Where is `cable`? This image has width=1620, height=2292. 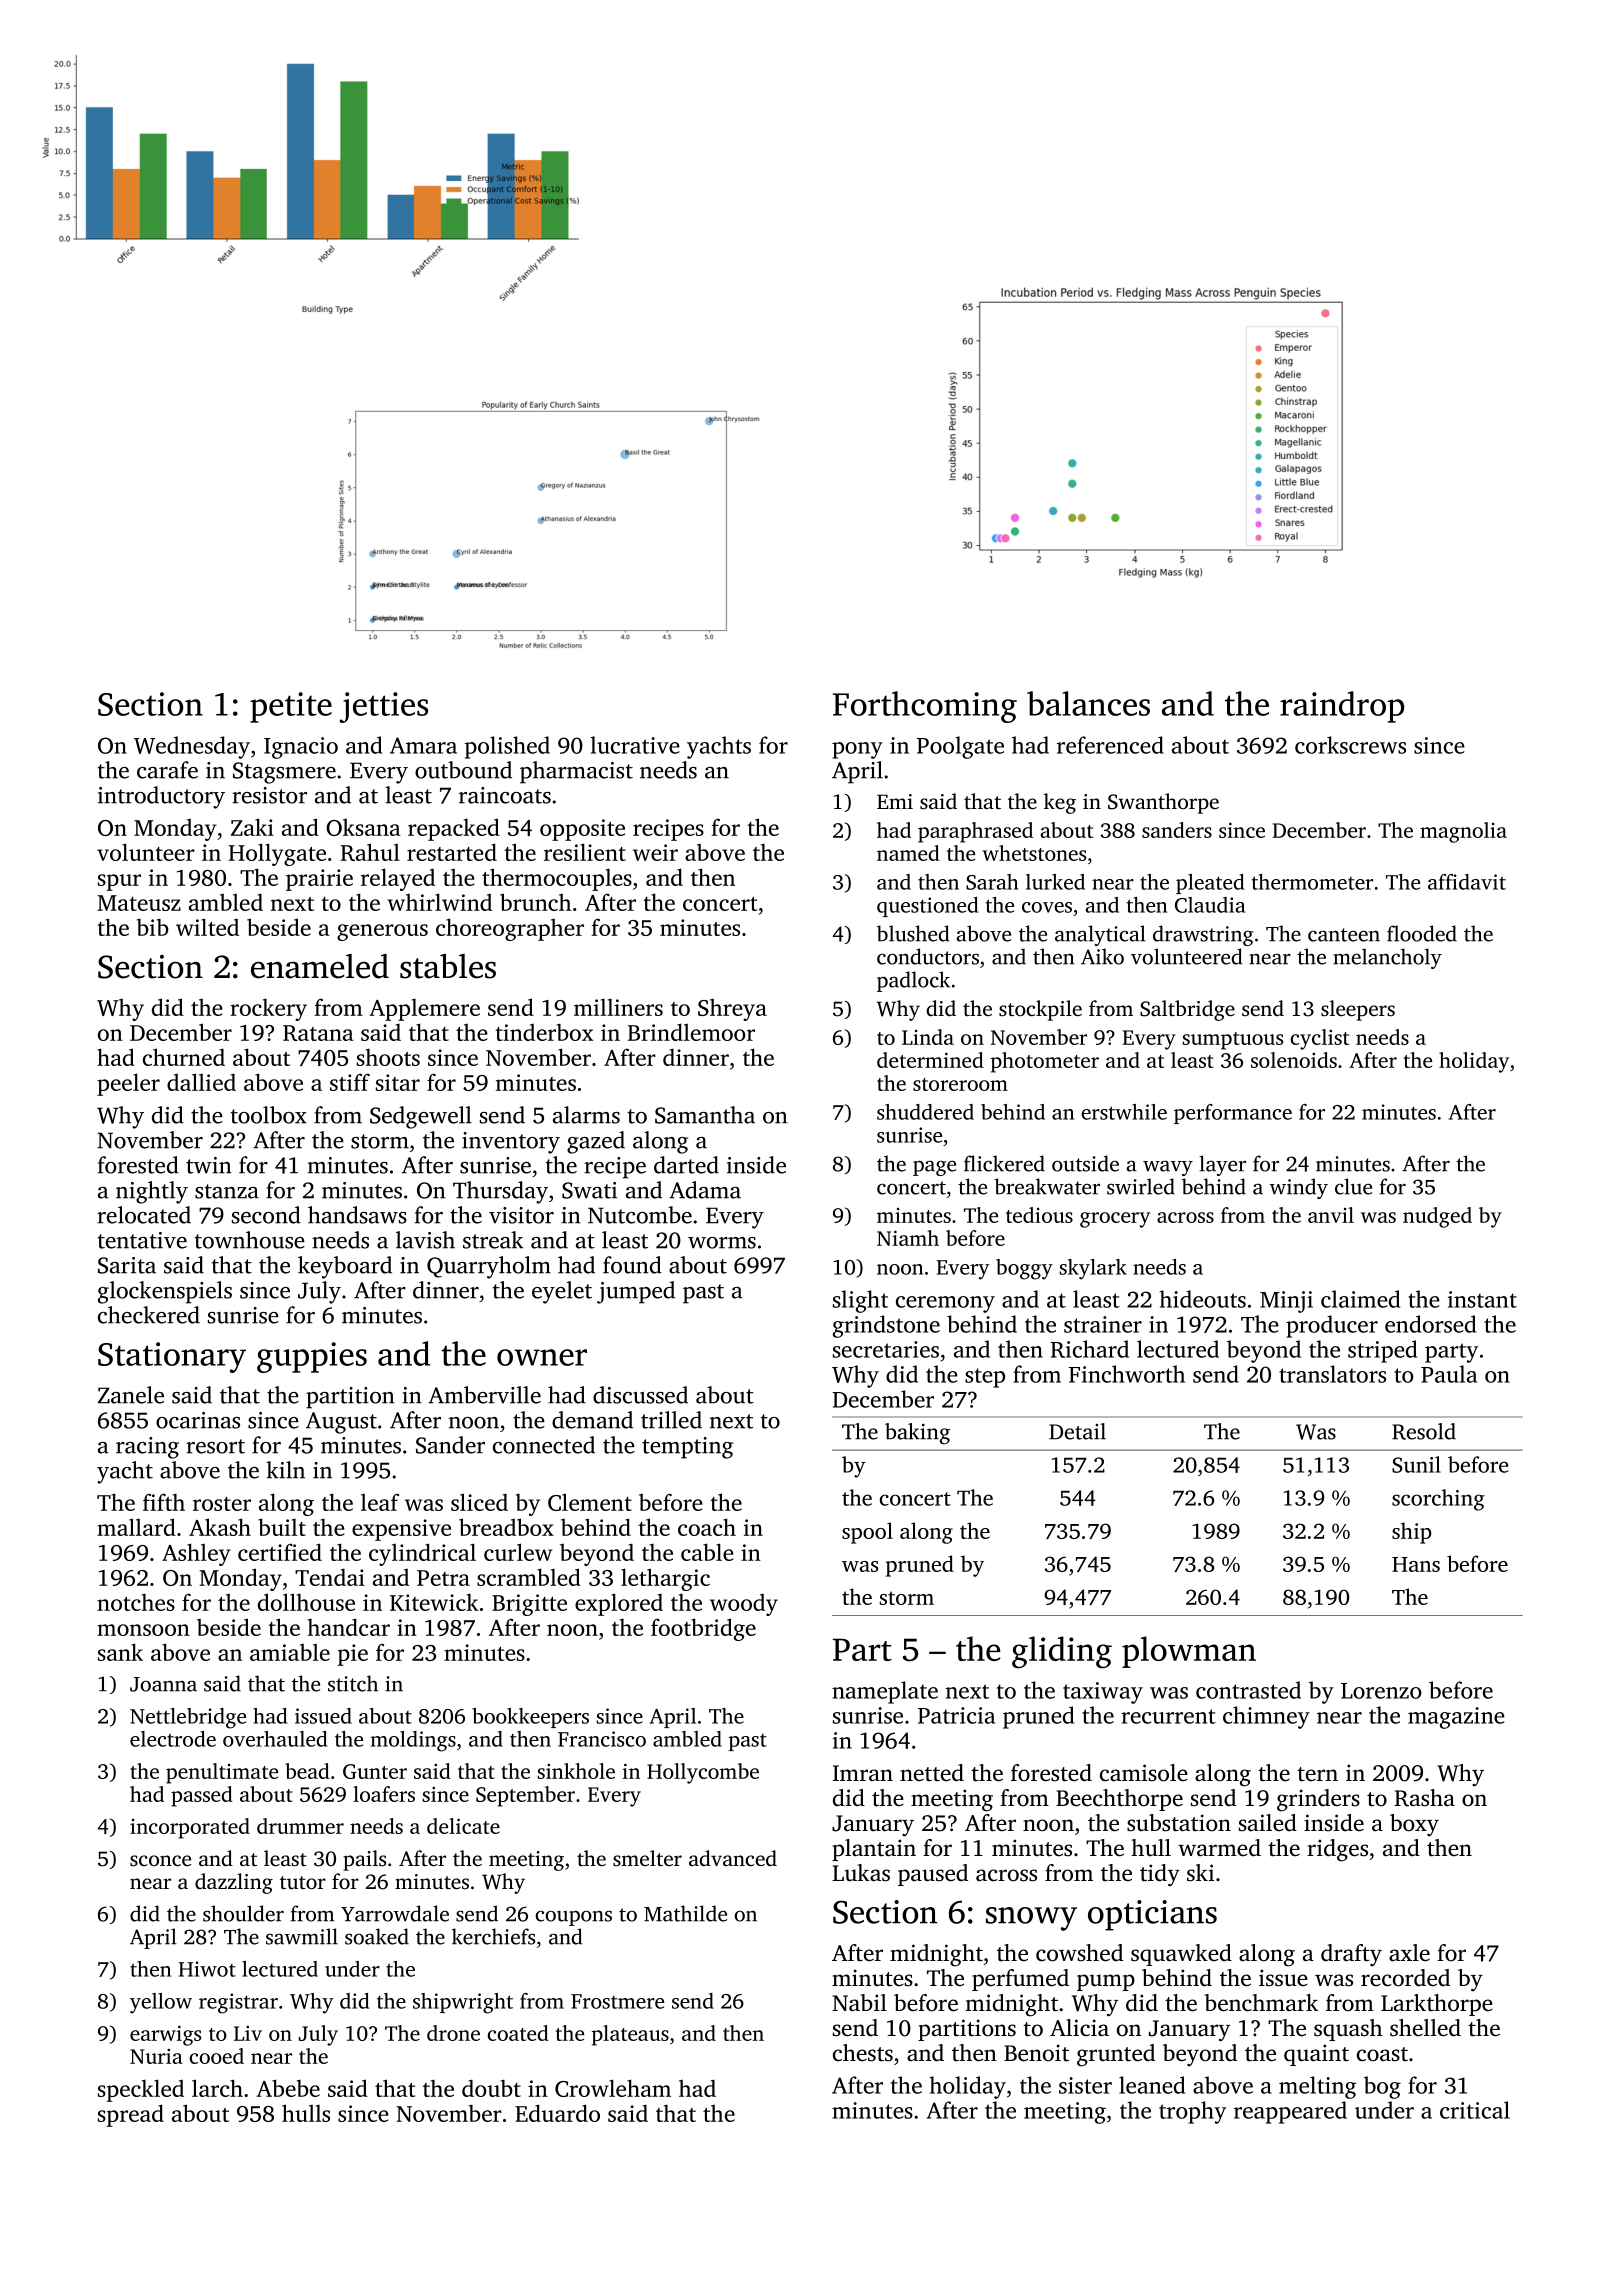
cable is located at coordinates (707, 1552).
